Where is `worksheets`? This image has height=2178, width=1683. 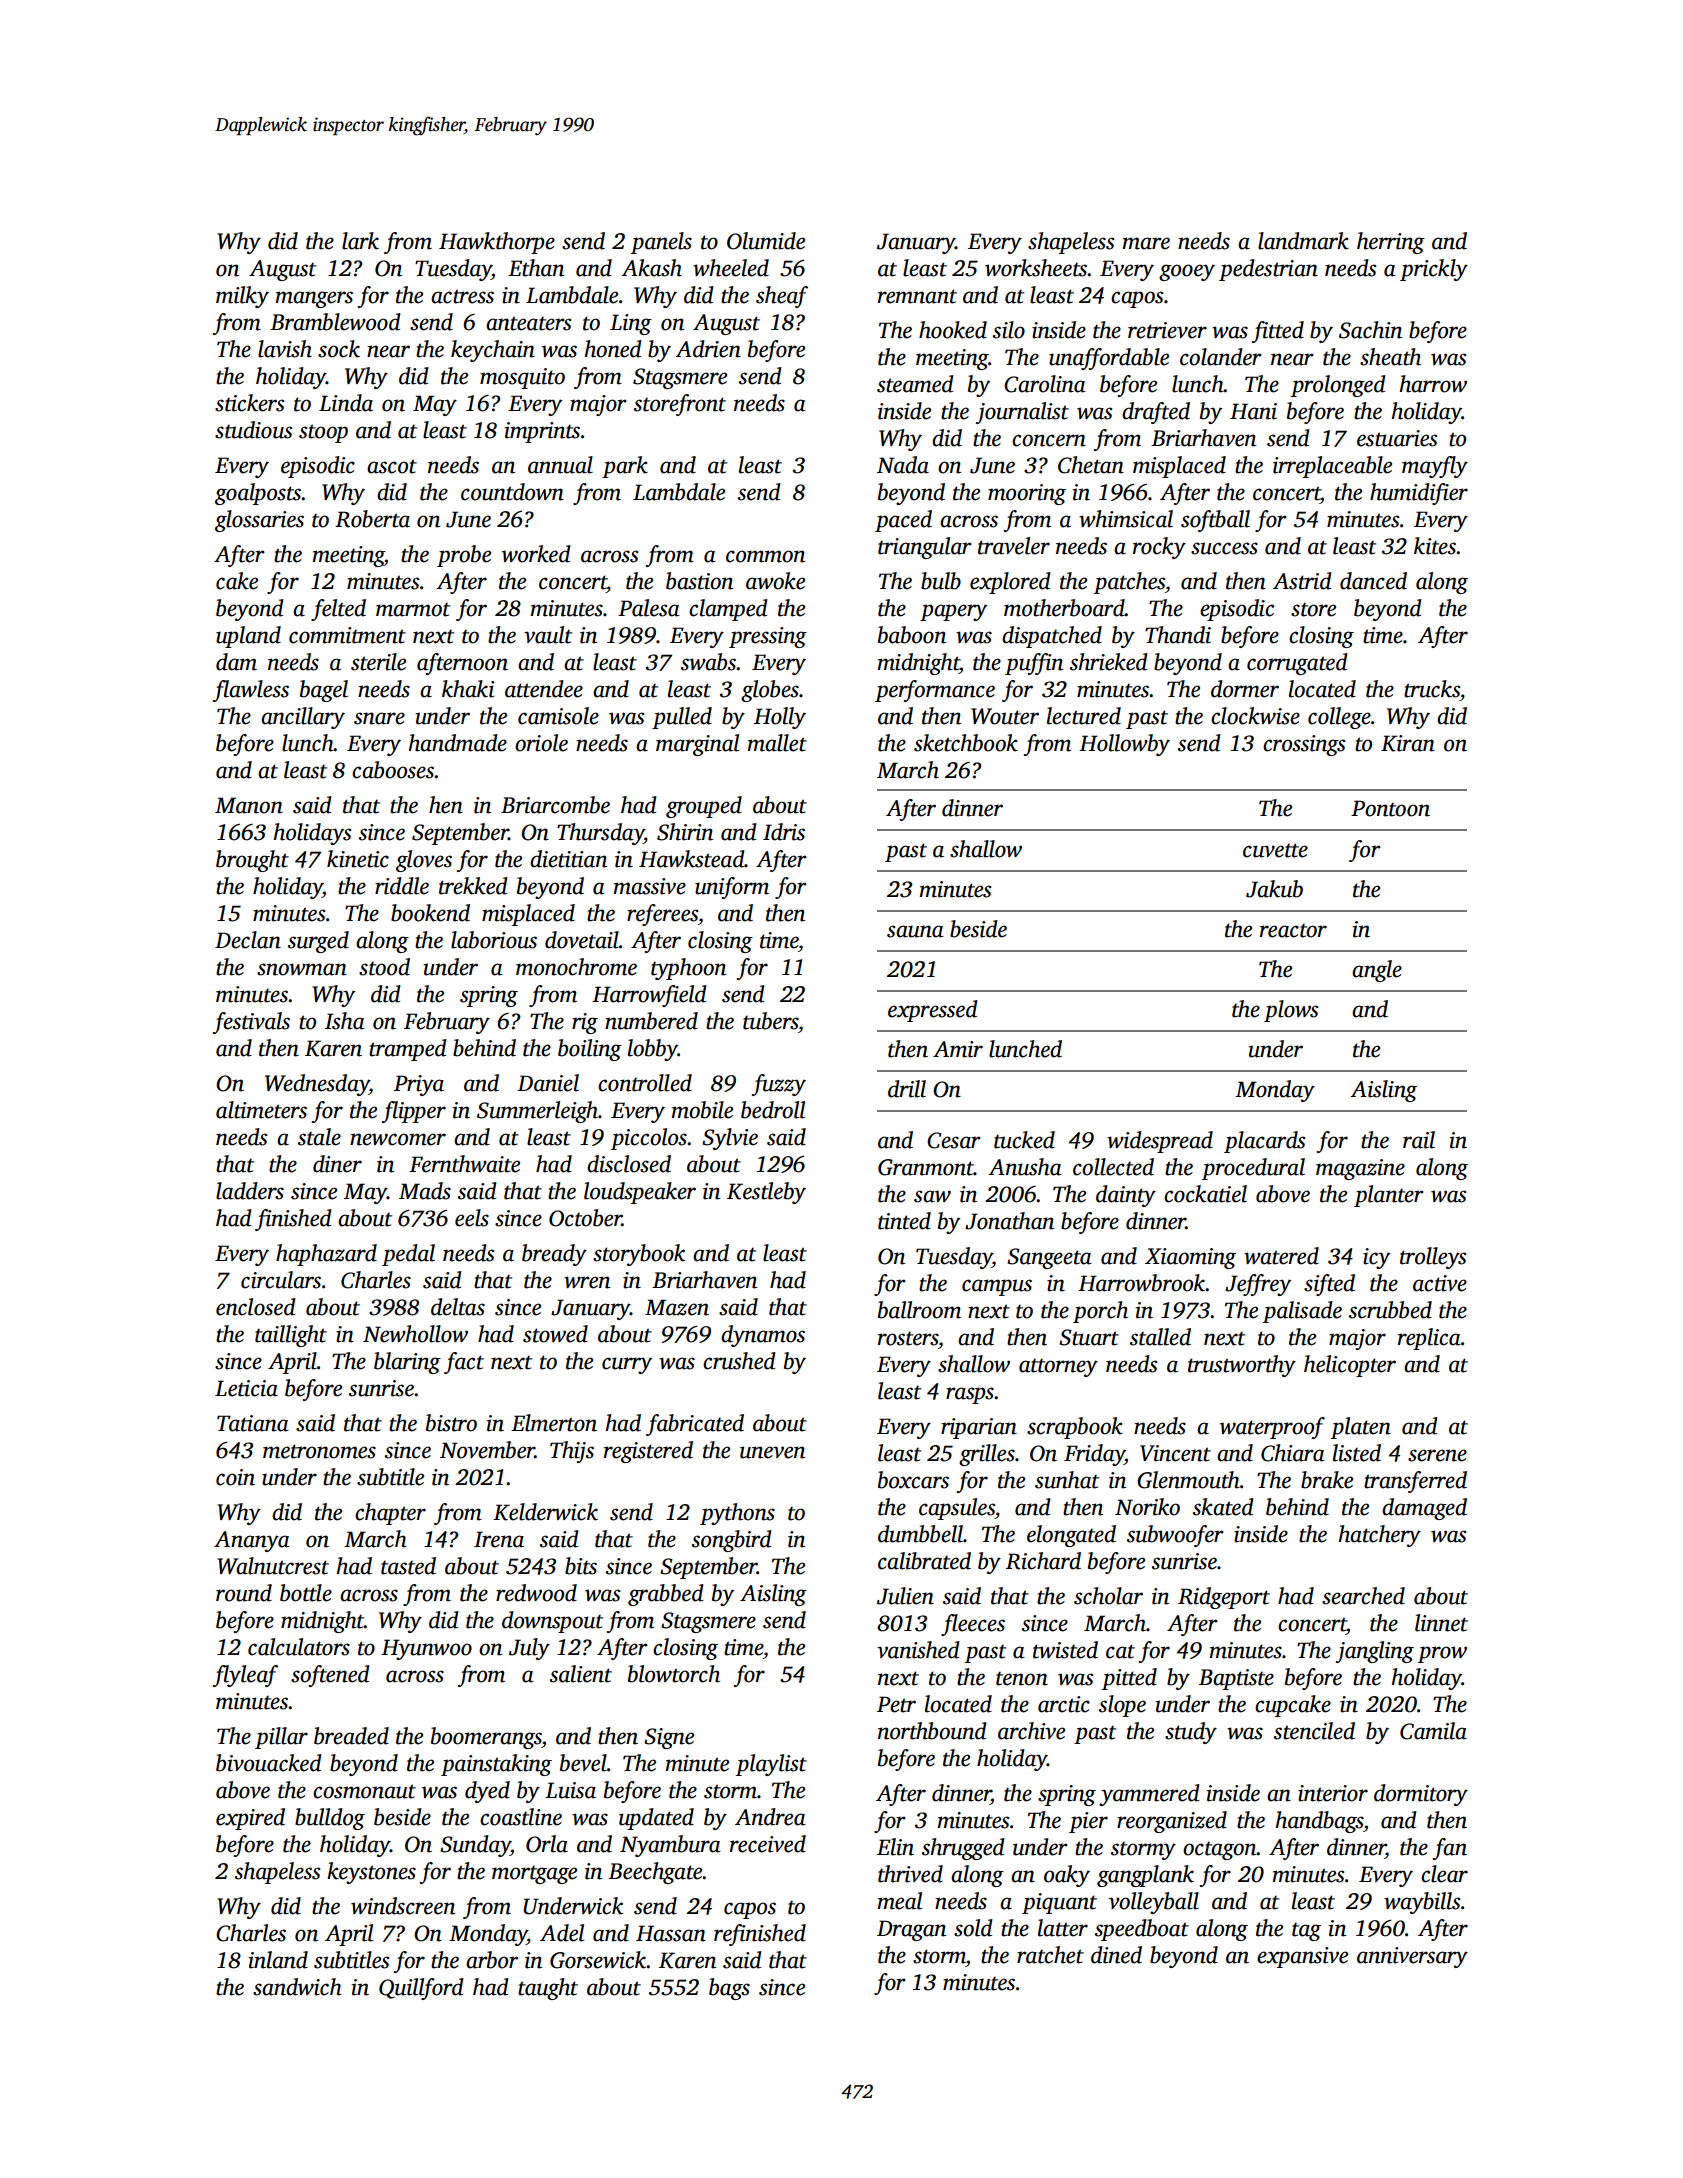 worksheets is located at coordinates (1036, 268).
